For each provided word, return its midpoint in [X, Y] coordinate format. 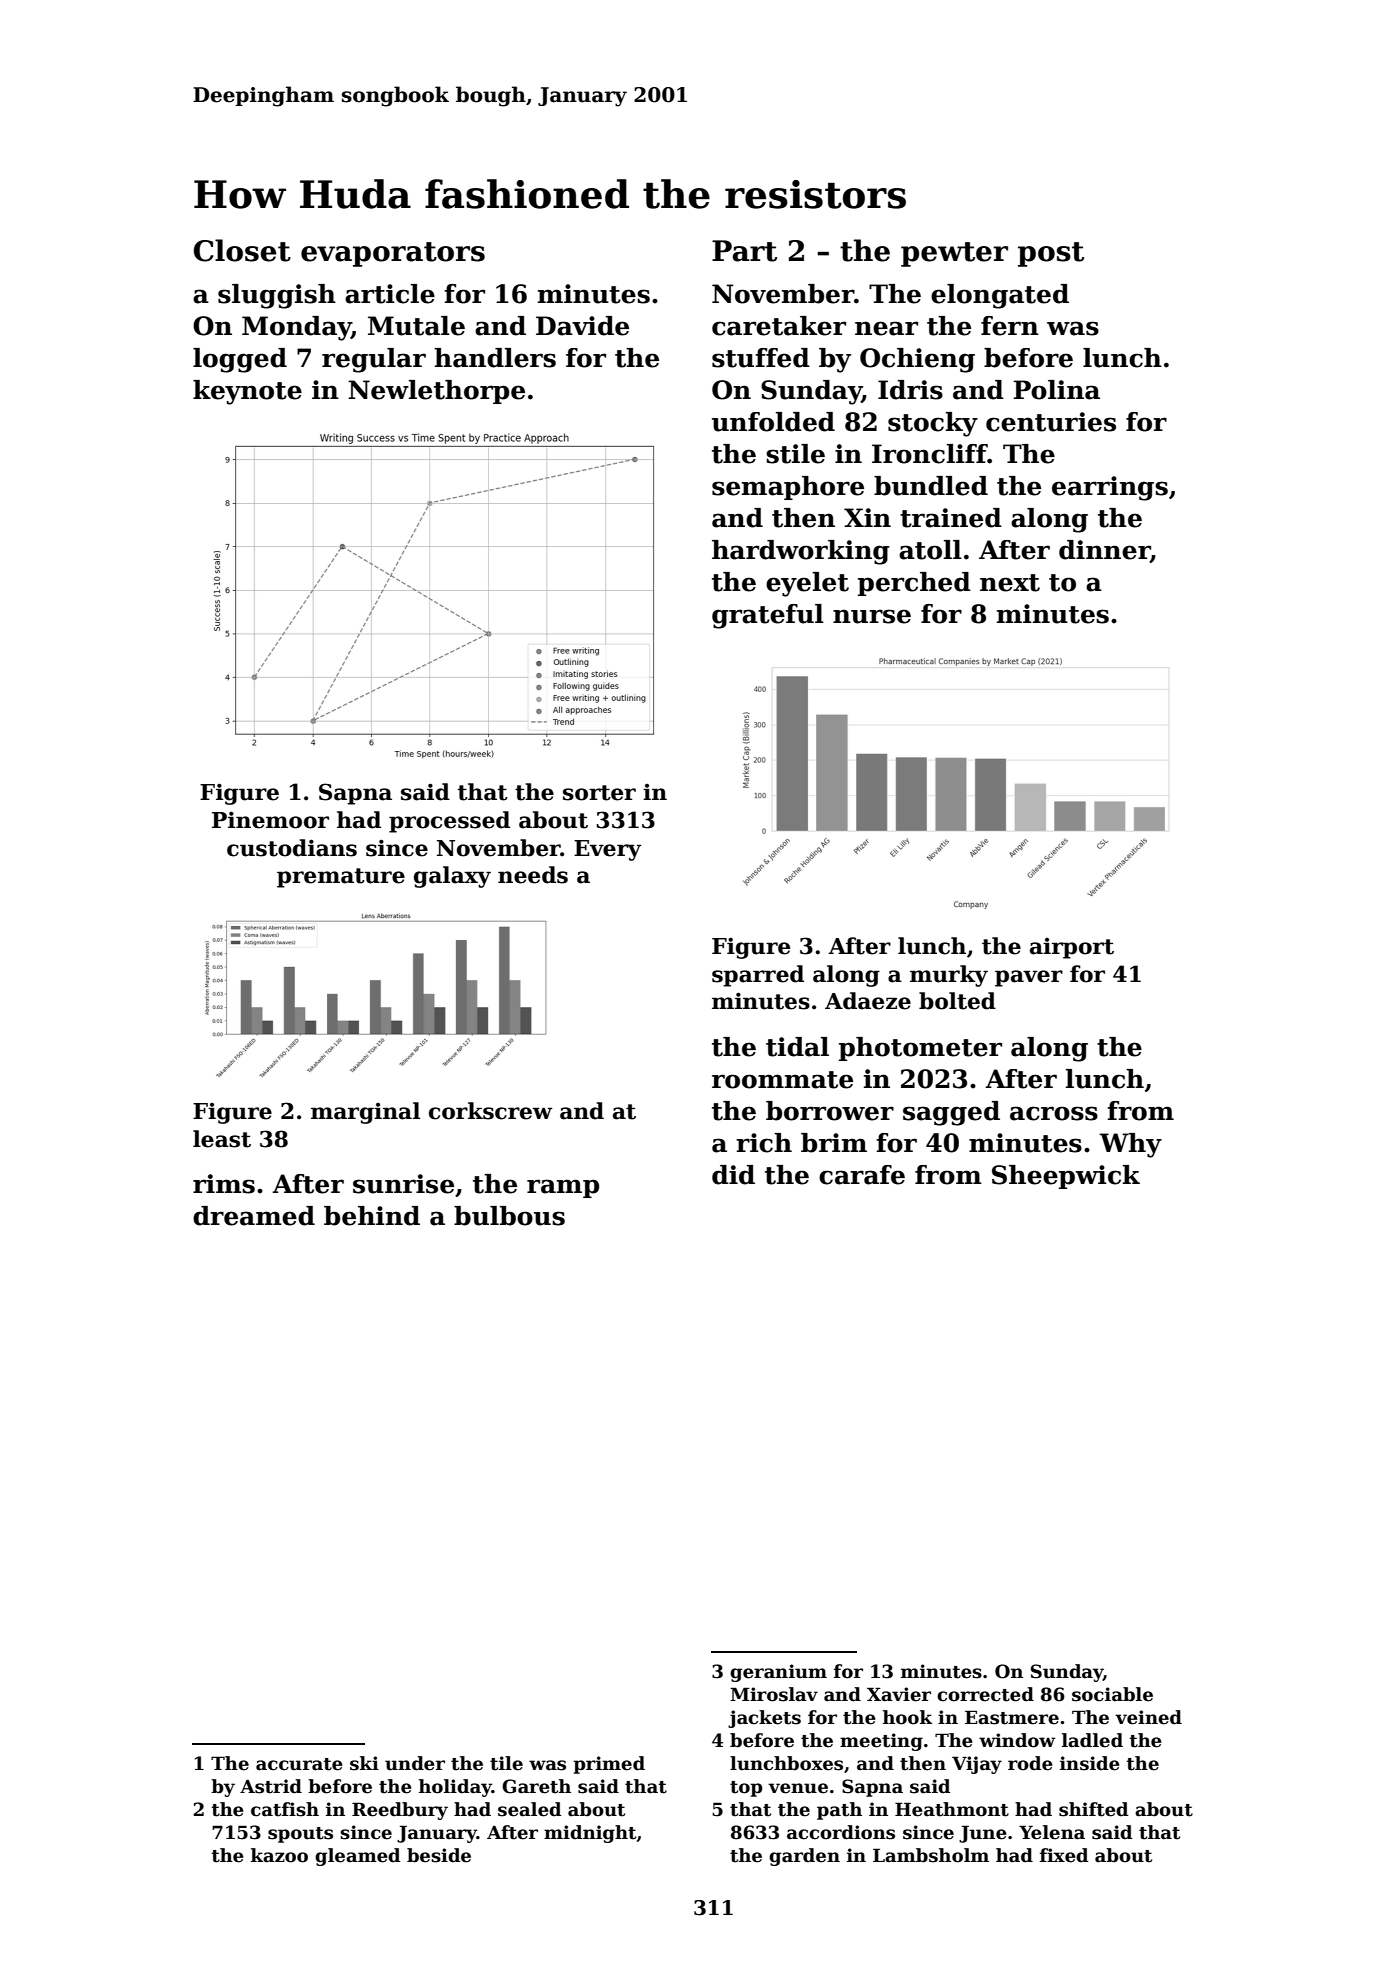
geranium [778, 1673]
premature [341, 878]
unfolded [773, 422]
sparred [758, 976]
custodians [292, 848]
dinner [1104, 551]
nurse [872, 616]
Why [1130, 1145]
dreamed [254, 1216]
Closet [242, 250]
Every [607, 850]
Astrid [271, 1786]
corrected [985, 1694]
